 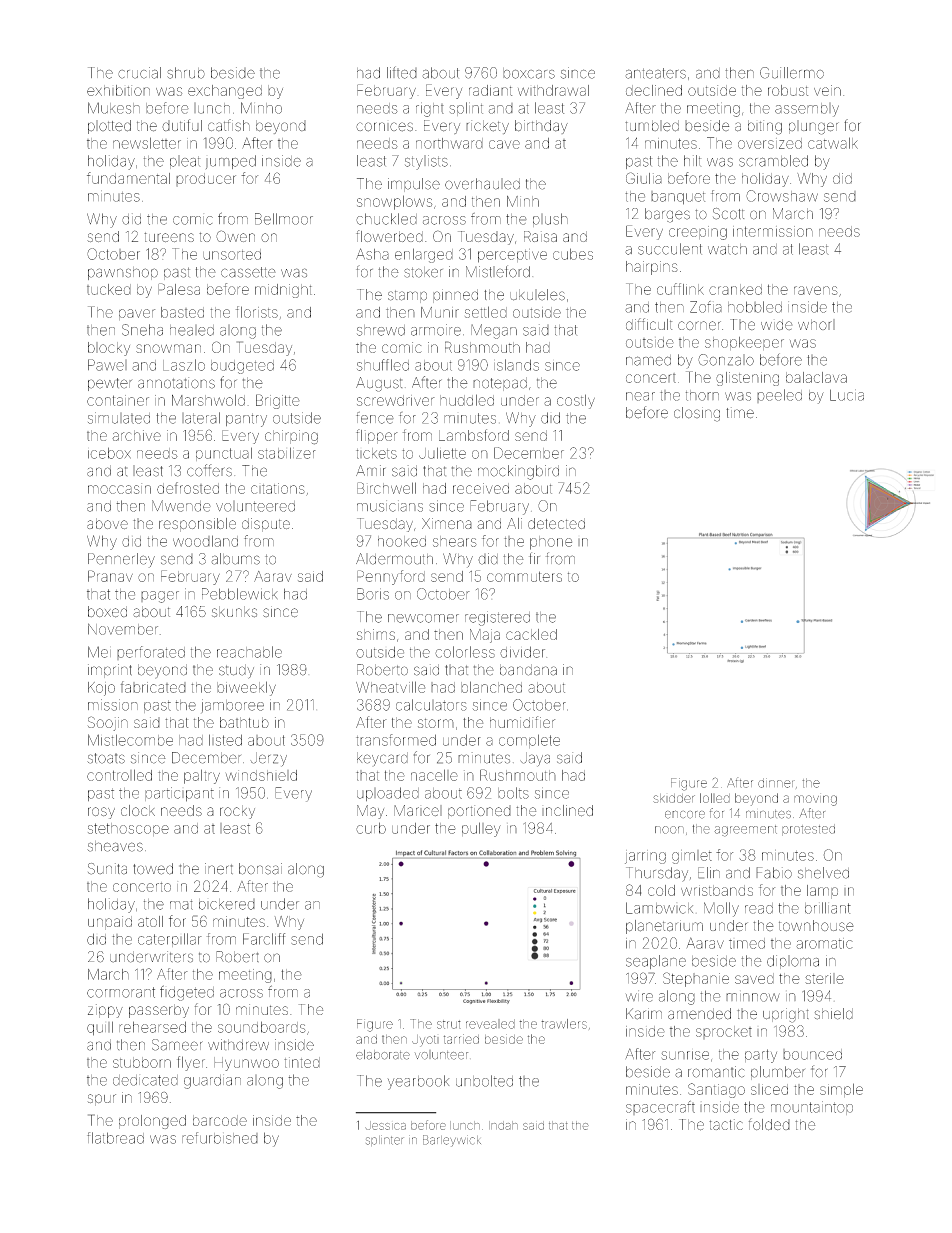 I want to click on lifted, so click(x=402, y=72).
